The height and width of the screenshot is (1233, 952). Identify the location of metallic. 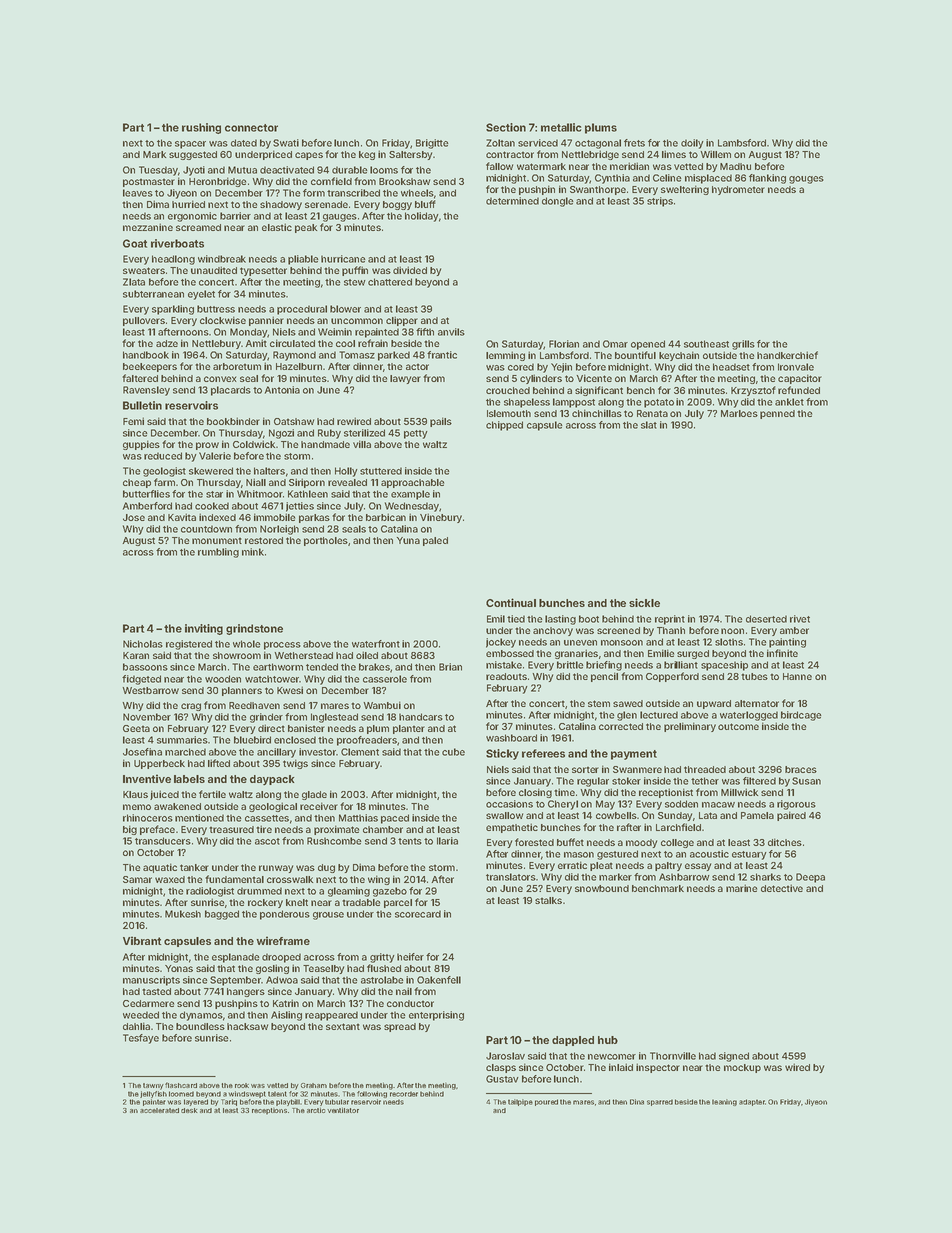
(561, 127).
